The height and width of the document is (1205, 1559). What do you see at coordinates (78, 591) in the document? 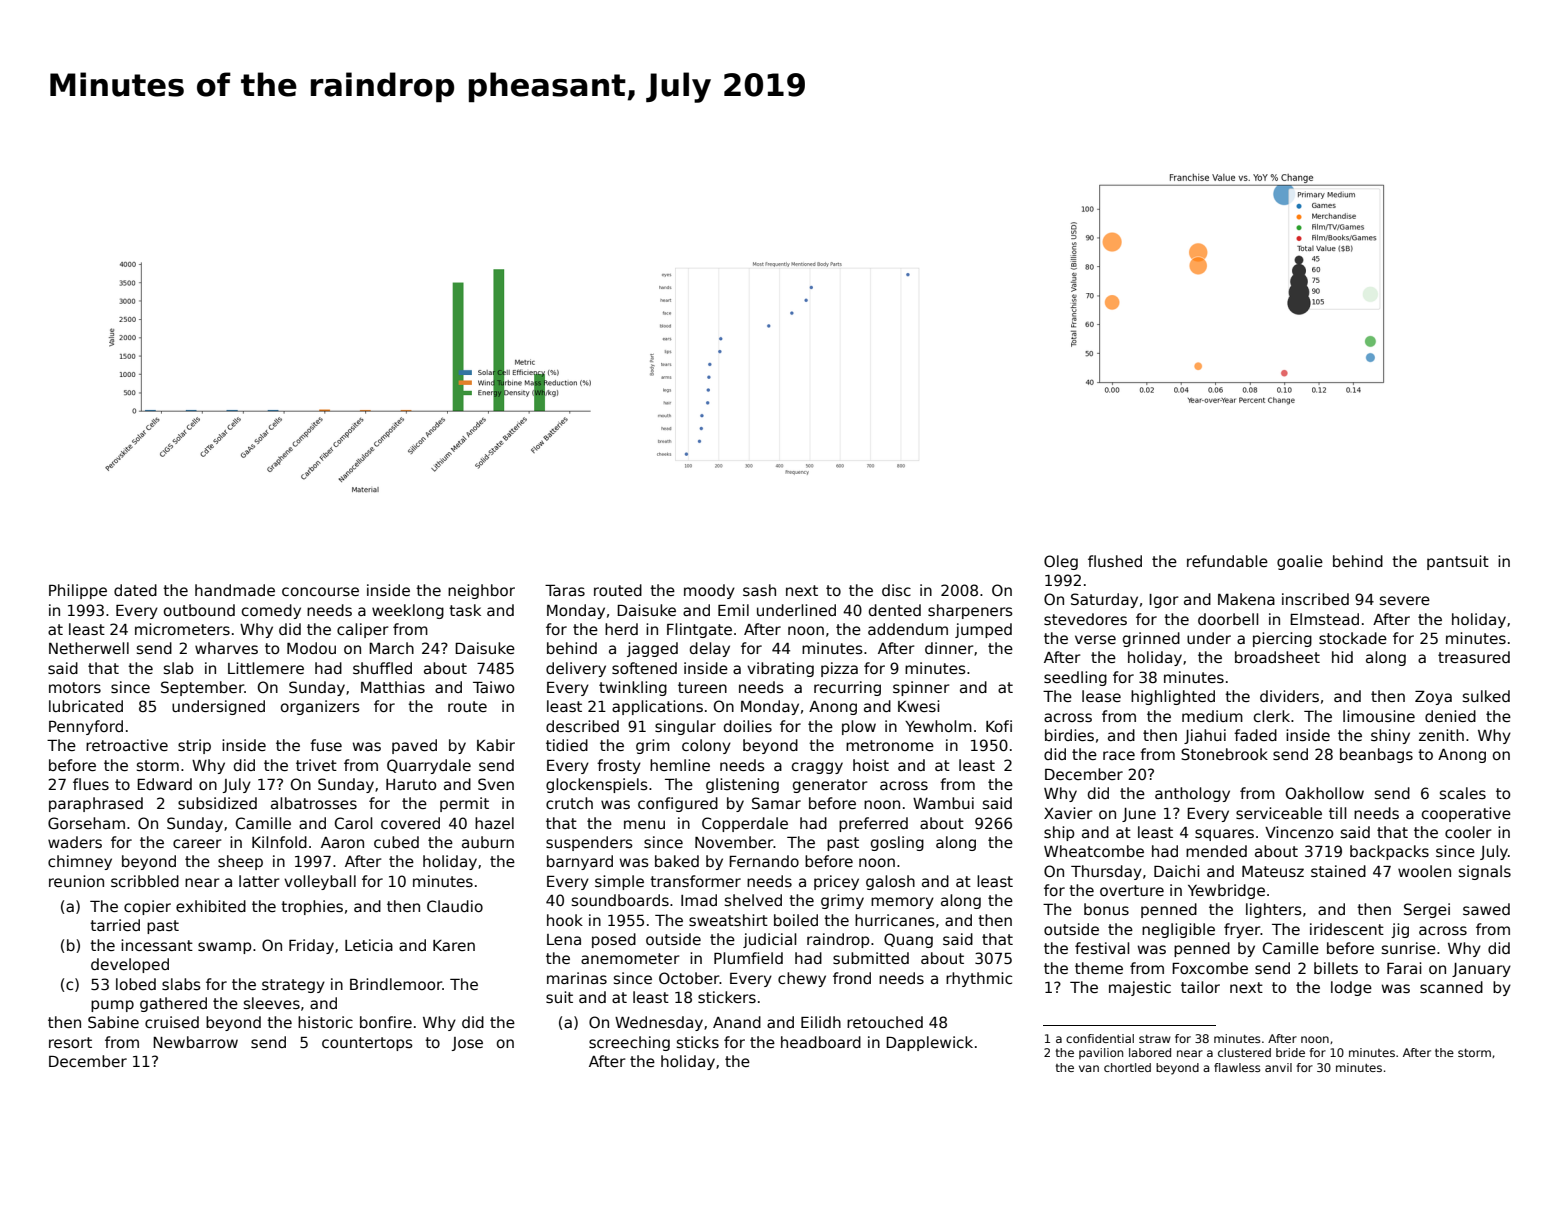
I see `Philippe` at bounding box center [78, 591].
